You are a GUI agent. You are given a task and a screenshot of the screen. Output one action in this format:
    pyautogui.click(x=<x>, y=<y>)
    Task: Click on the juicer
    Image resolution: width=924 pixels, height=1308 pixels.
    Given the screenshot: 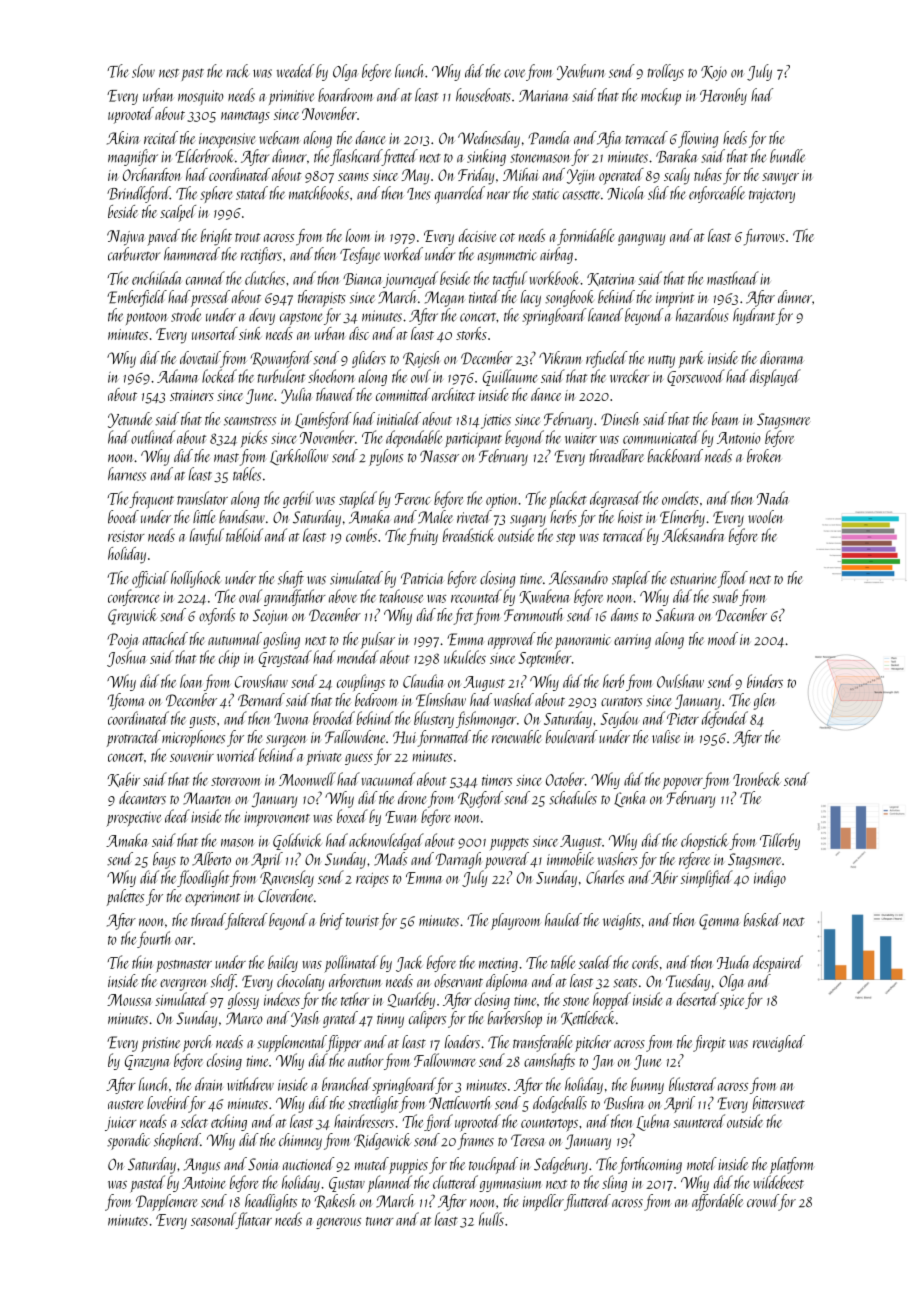 What is the action you would take?
    pyautogui.click(x=121, y=1123)
